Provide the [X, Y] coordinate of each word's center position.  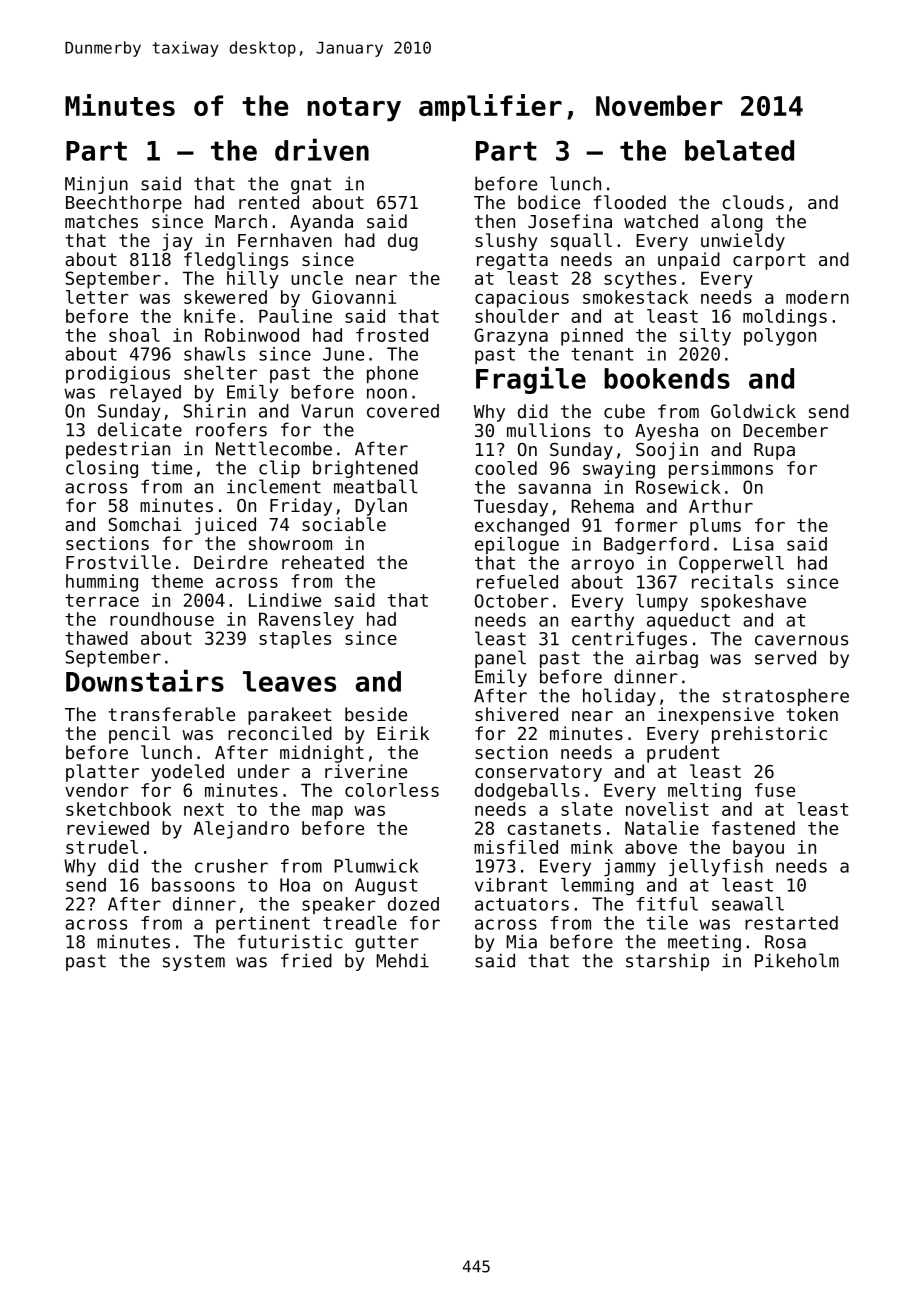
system [194, 962]
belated [739, 150]
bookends [667, 378]
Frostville [118, 562]
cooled [506, 468]
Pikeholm [797, 960]
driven [322, 149]
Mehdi [402, 960]
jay [177, 242]
